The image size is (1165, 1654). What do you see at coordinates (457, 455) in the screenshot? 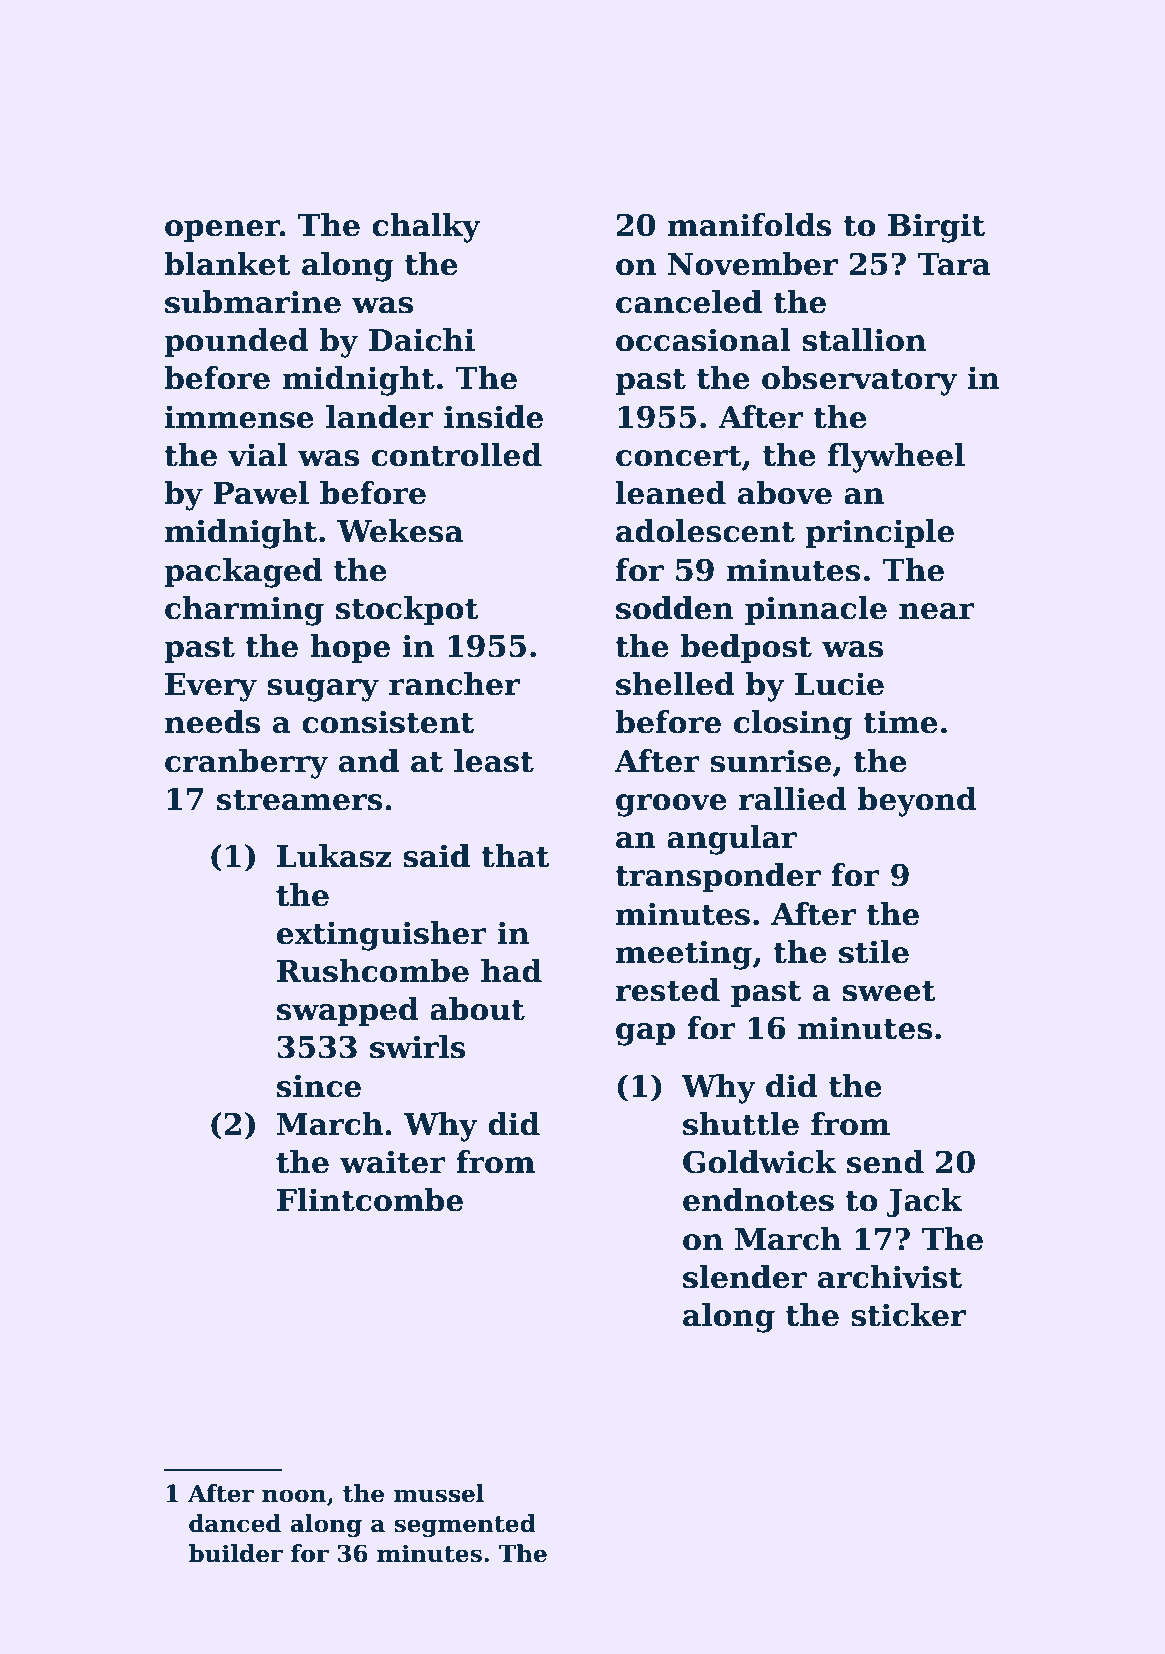
I see `controlled` at bounding box center [457, 455].
